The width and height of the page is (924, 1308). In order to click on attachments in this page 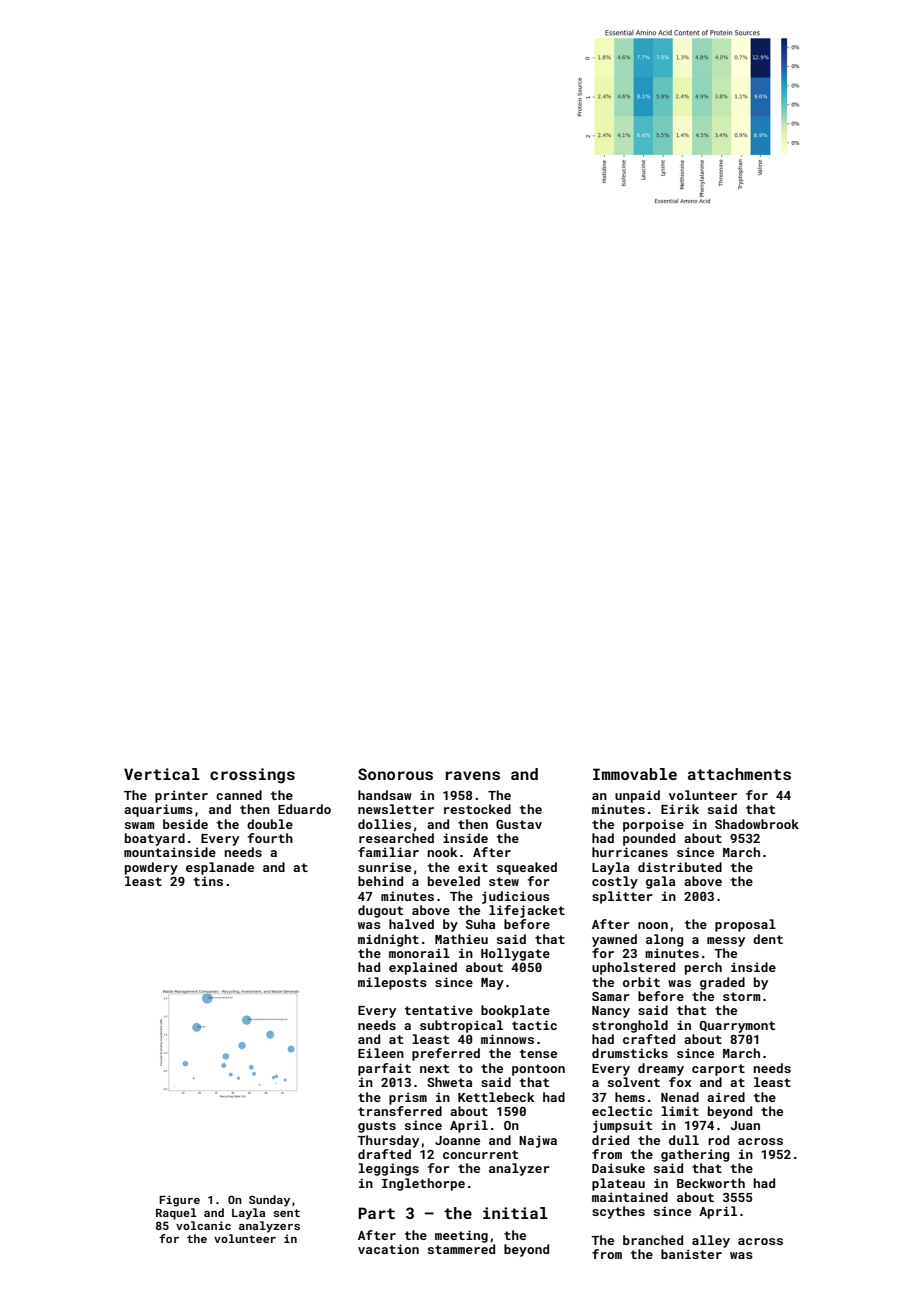, I will do `click(739, 774)`.
